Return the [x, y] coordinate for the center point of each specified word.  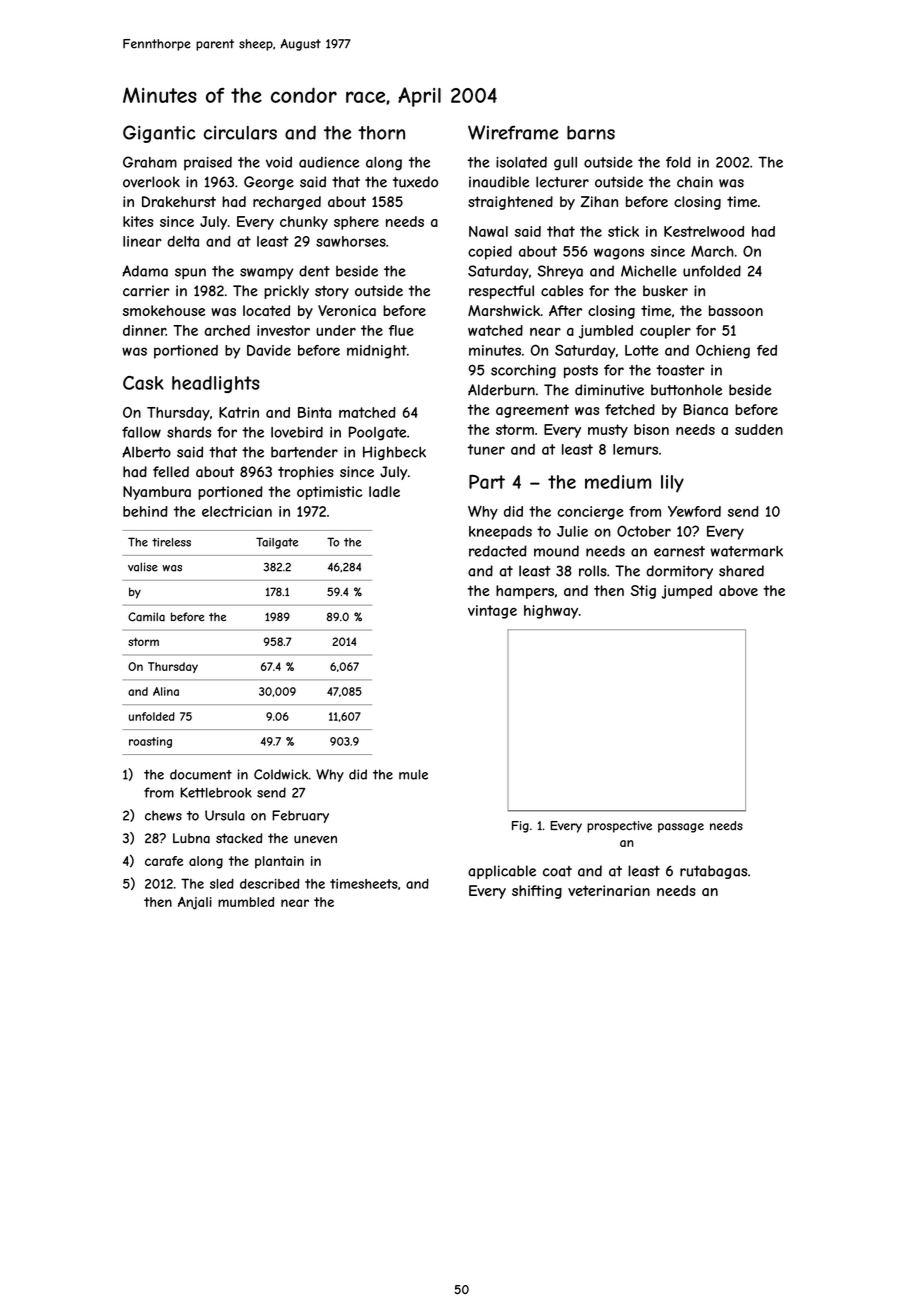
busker [665, 290]
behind [145, 511]
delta [183, 241]
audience [329, 162]
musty [608, 431]
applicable [502, 872]
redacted [498, 551]
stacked [239, 838]
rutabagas [713, 872]
